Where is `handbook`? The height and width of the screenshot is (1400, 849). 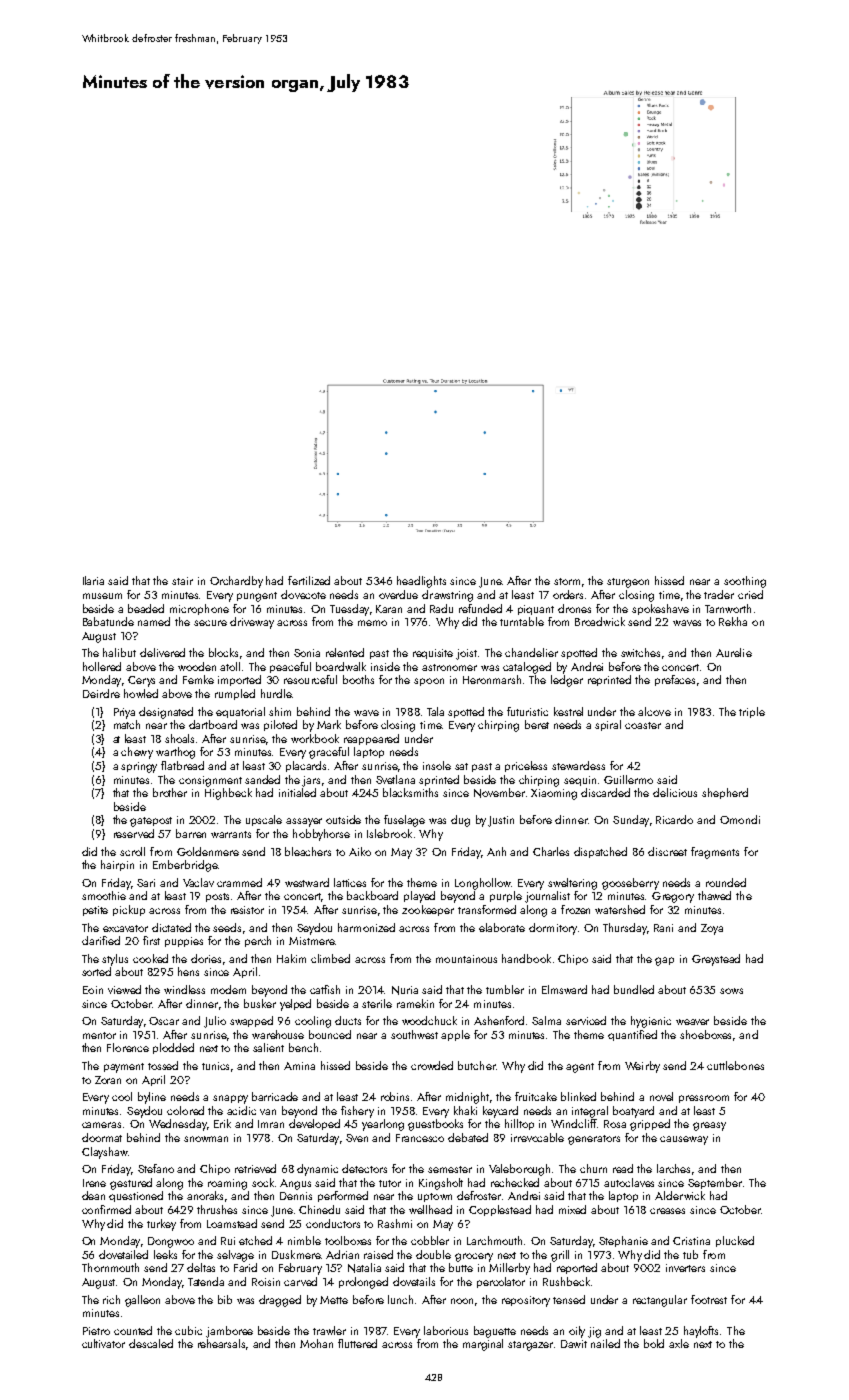
handbook is located at coordinates (526, 958).
